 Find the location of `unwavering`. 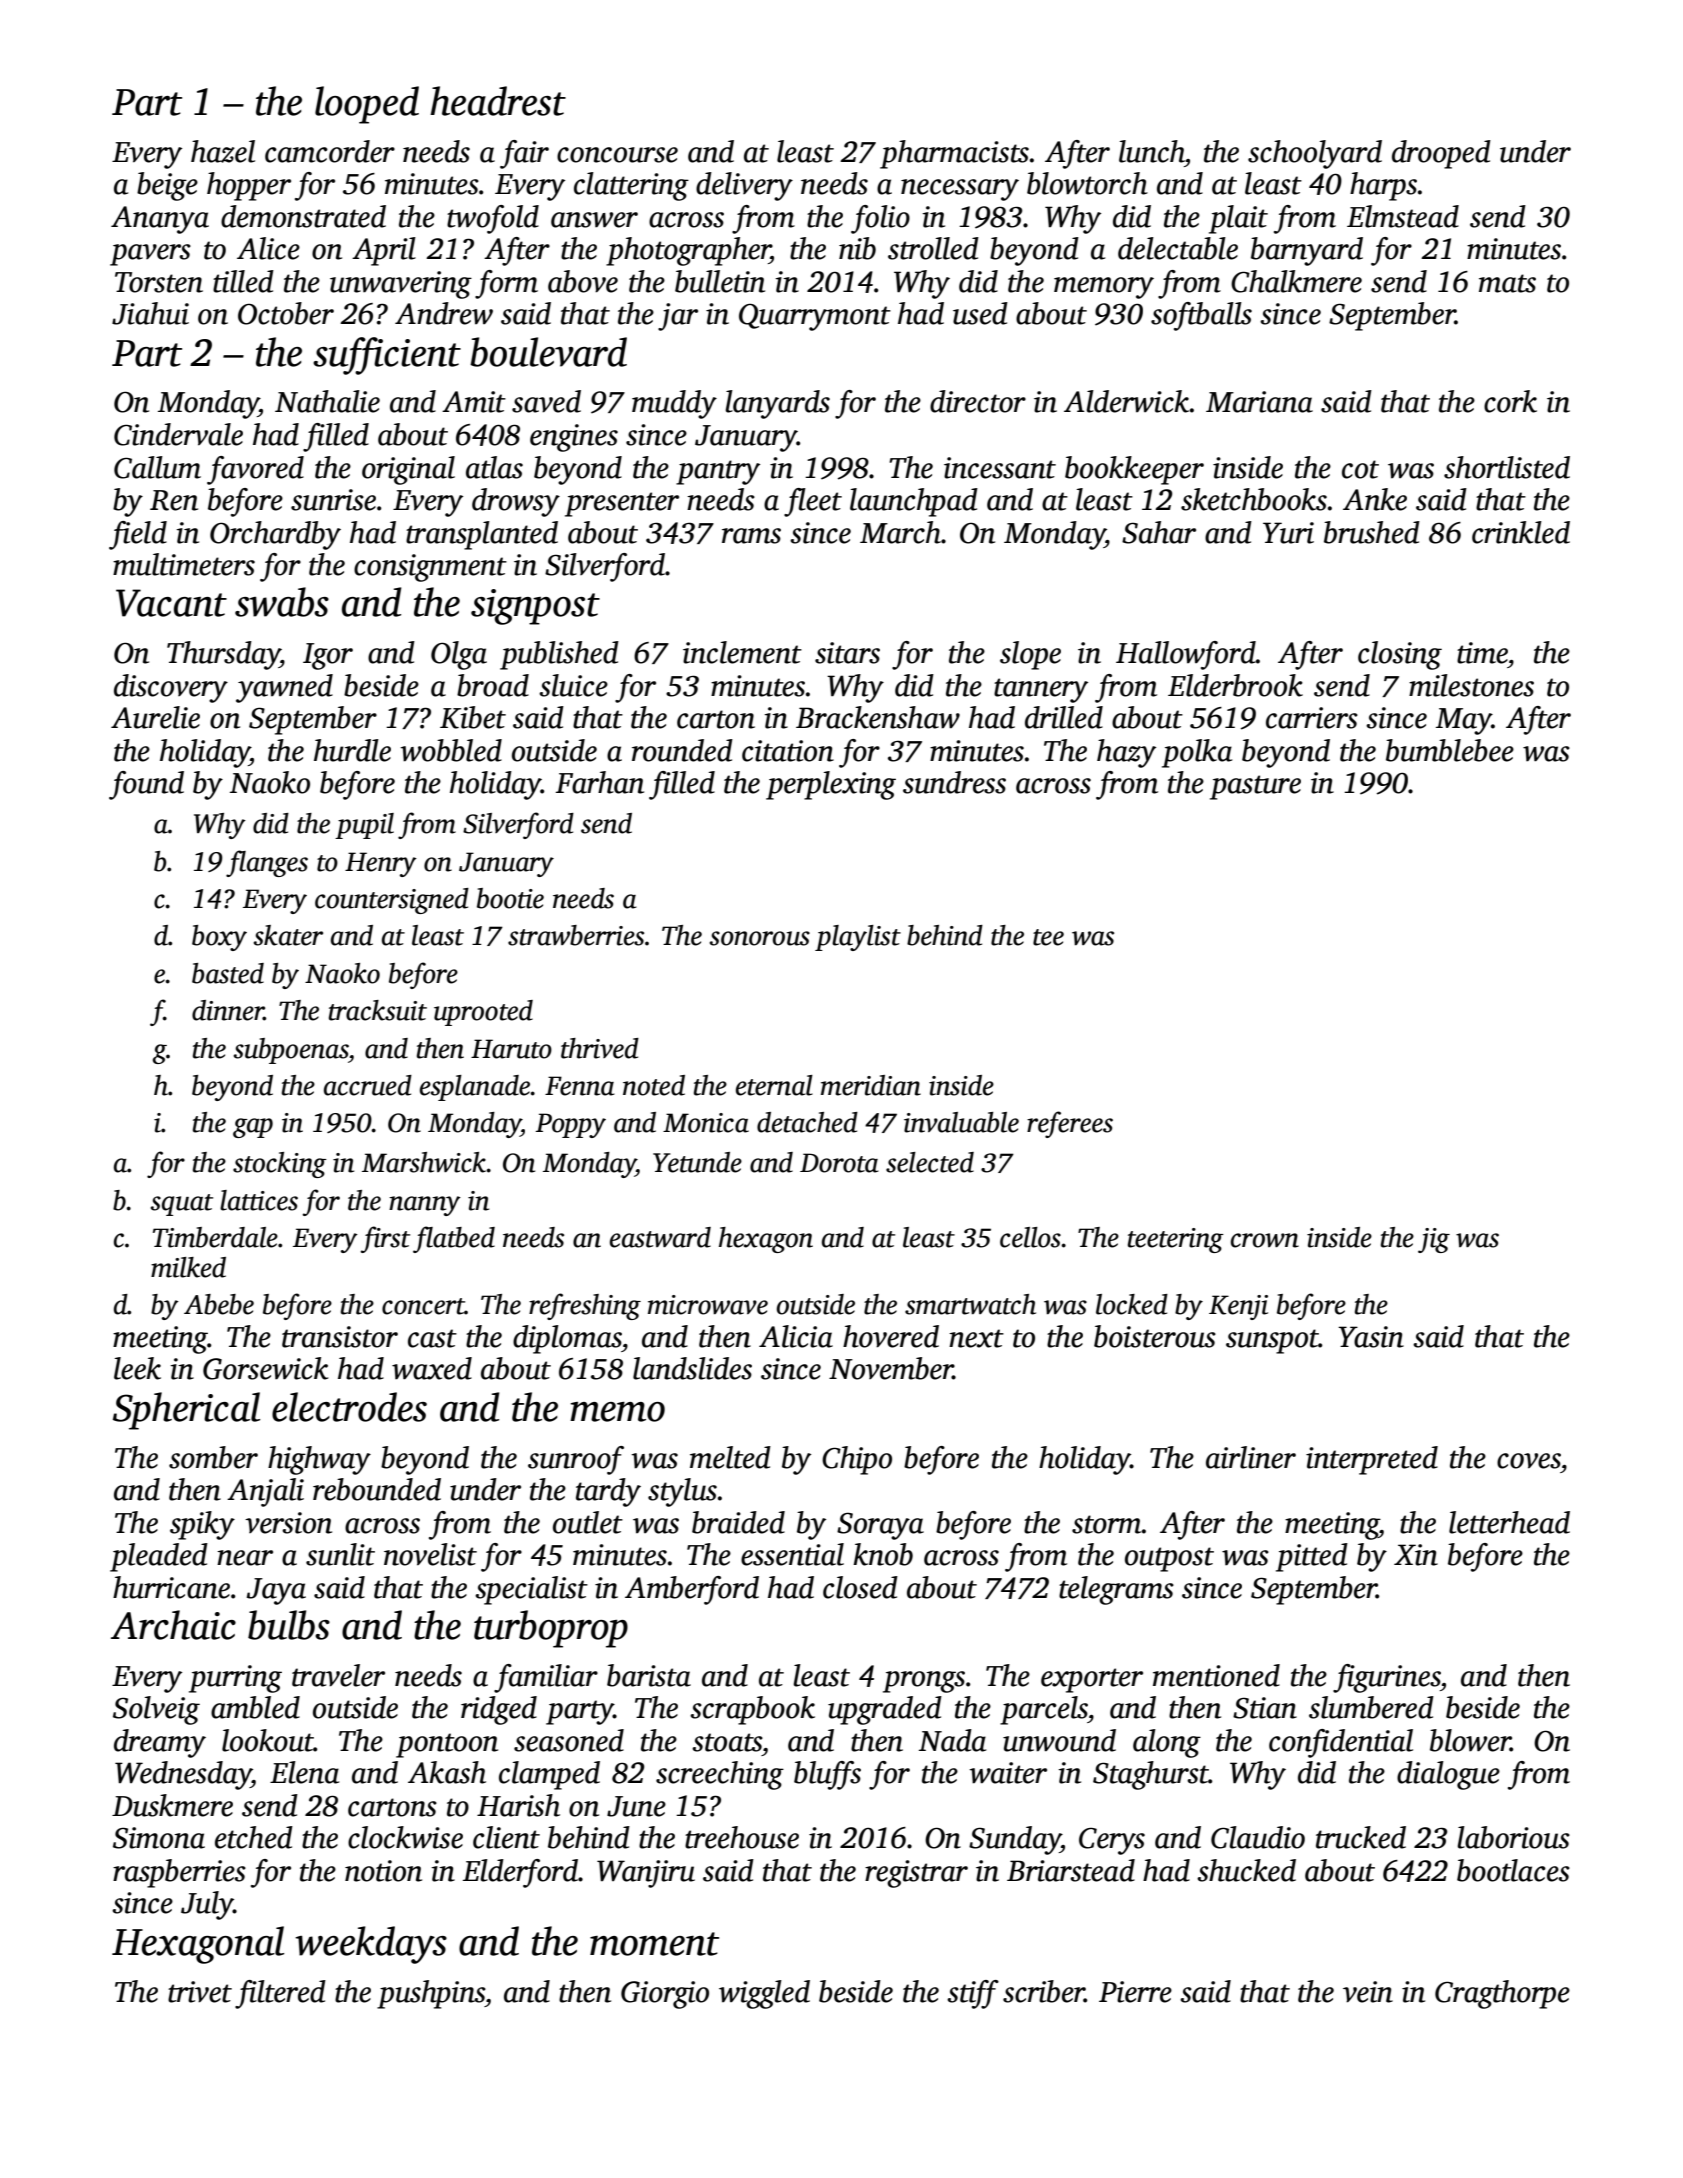

unwavering is located at coordinates (401, 285).
